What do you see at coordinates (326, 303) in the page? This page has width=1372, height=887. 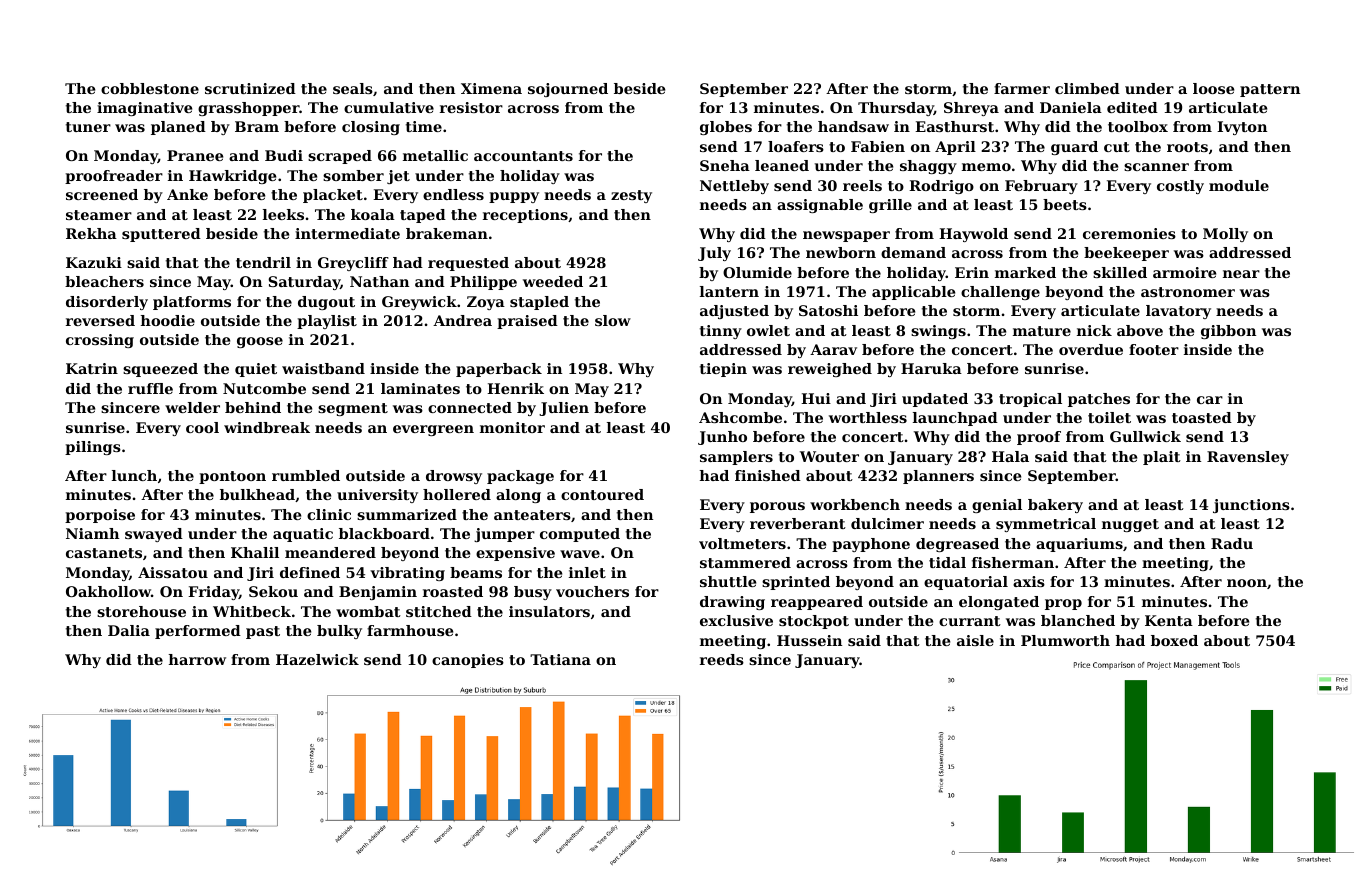 I see `dugout` at bounding box center [326, 303].
